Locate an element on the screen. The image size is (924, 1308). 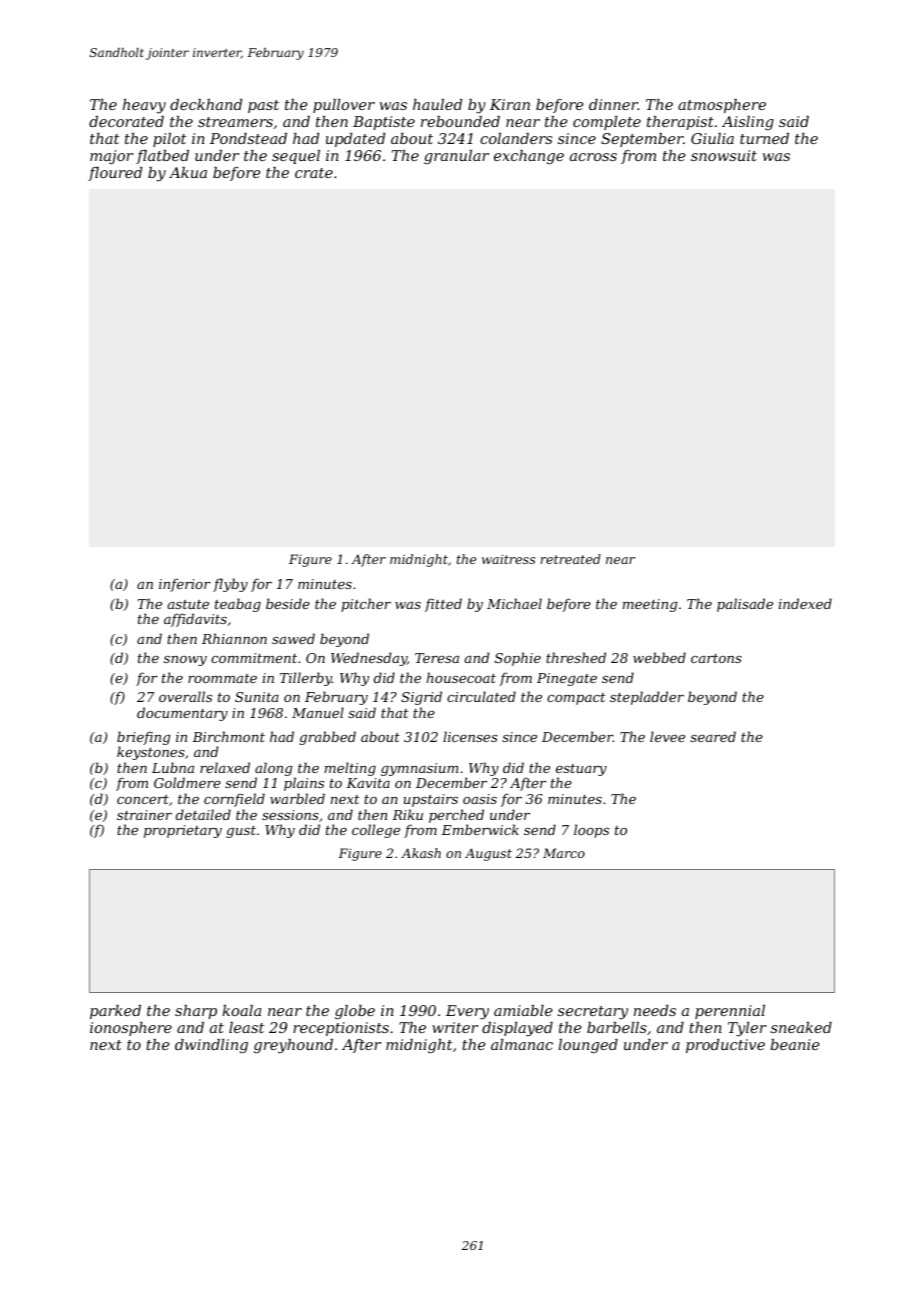
indexed is located at coordinates (805, 603).
